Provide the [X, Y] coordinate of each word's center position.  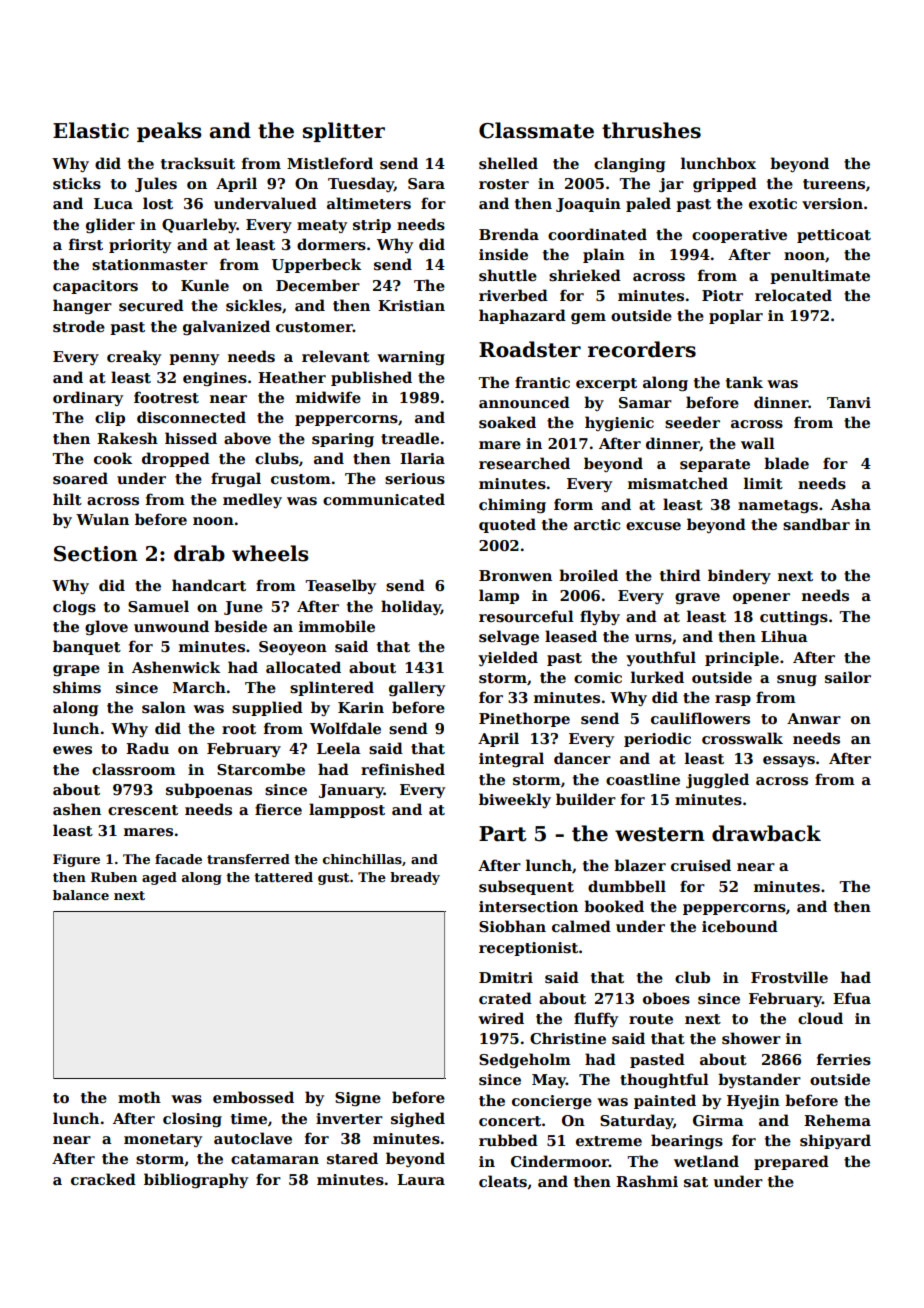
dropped [176, 459]
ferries [844, 1059]
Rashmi [647, 1181]
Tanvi [849, 402]
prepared [791, 1162]
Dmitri [506, 977]
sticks [77, 183]
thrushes [651, 130]
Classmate [536, 130]
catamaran [275, 1159]
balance [81, 895]
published [371, 378]
